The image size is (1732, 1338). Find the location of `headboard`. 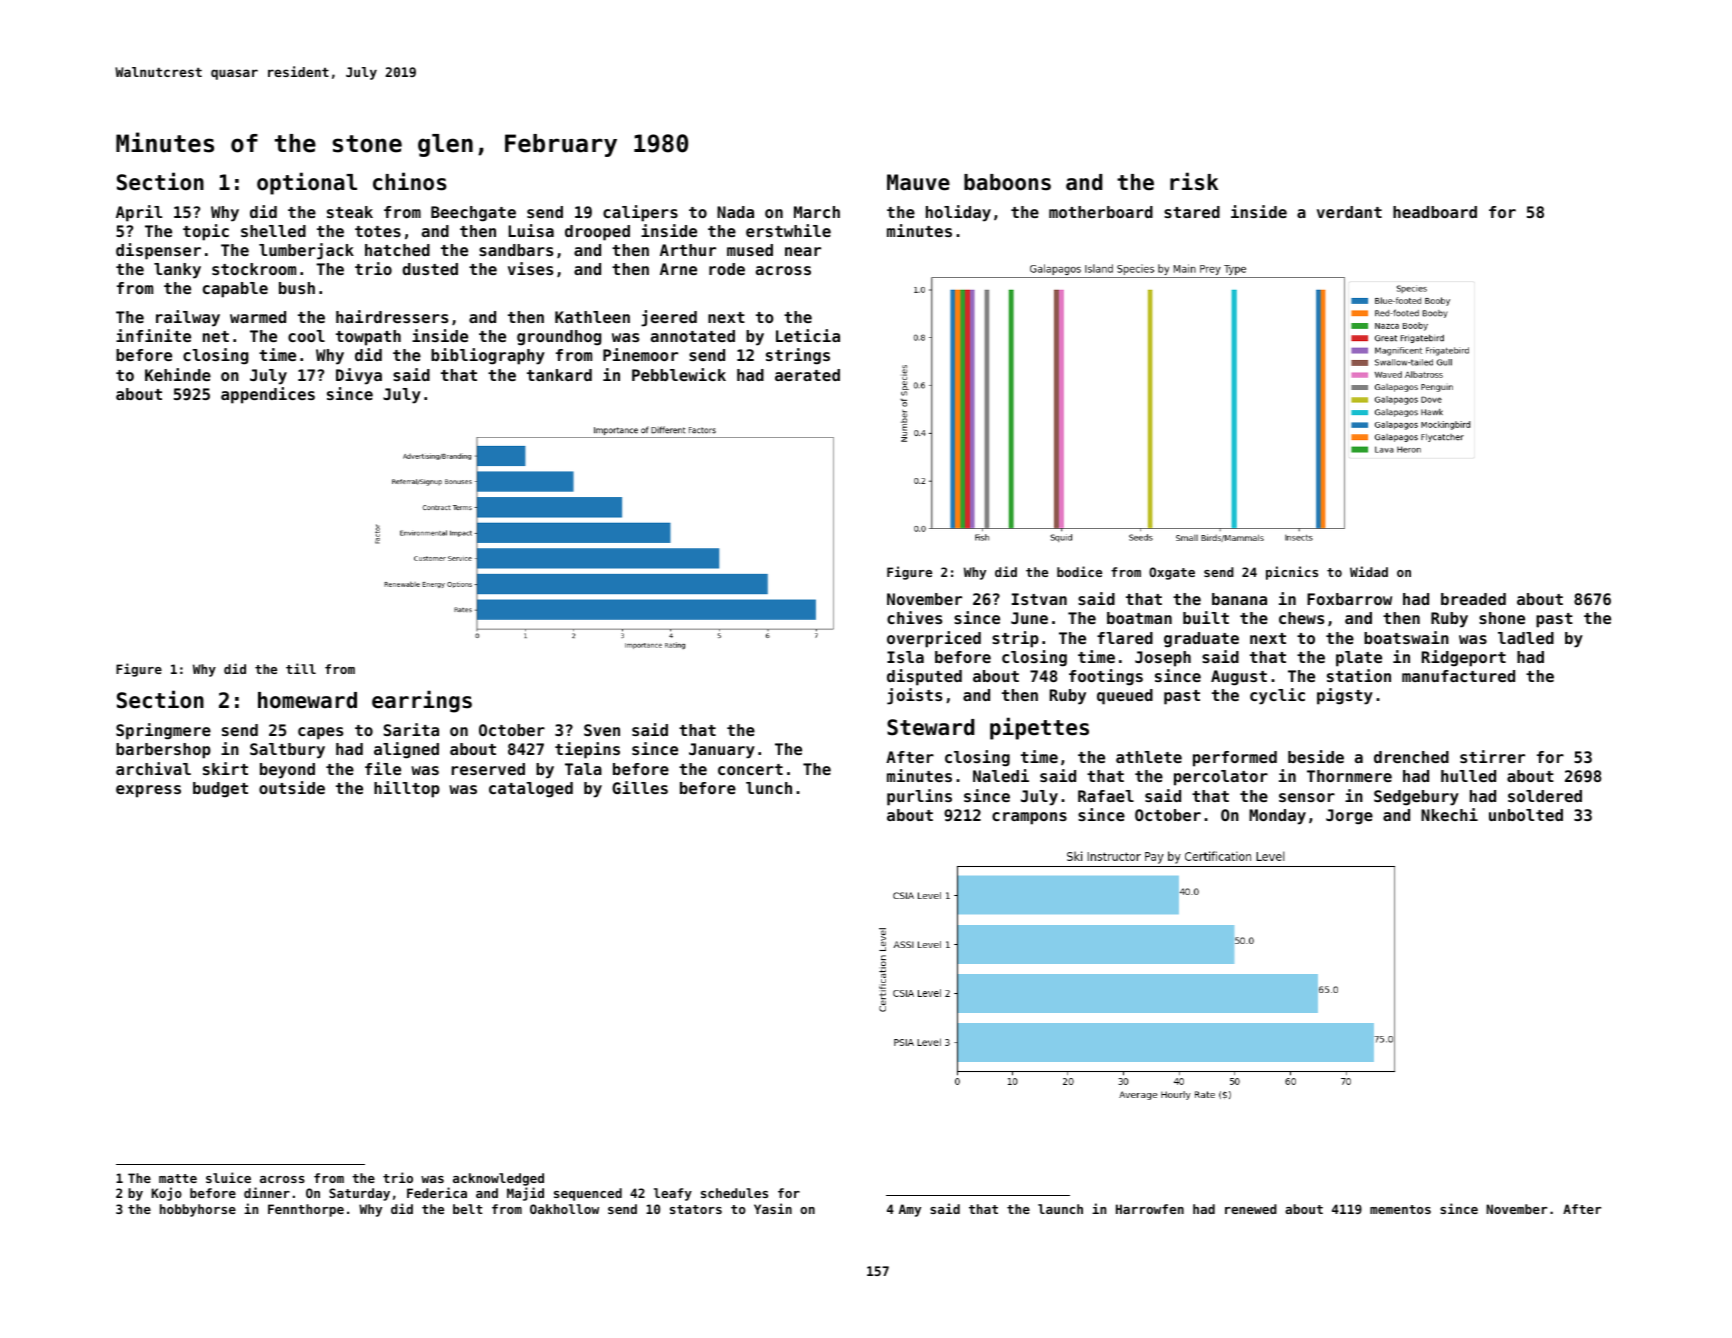

headboard is located at coordinates (1435, 212).
